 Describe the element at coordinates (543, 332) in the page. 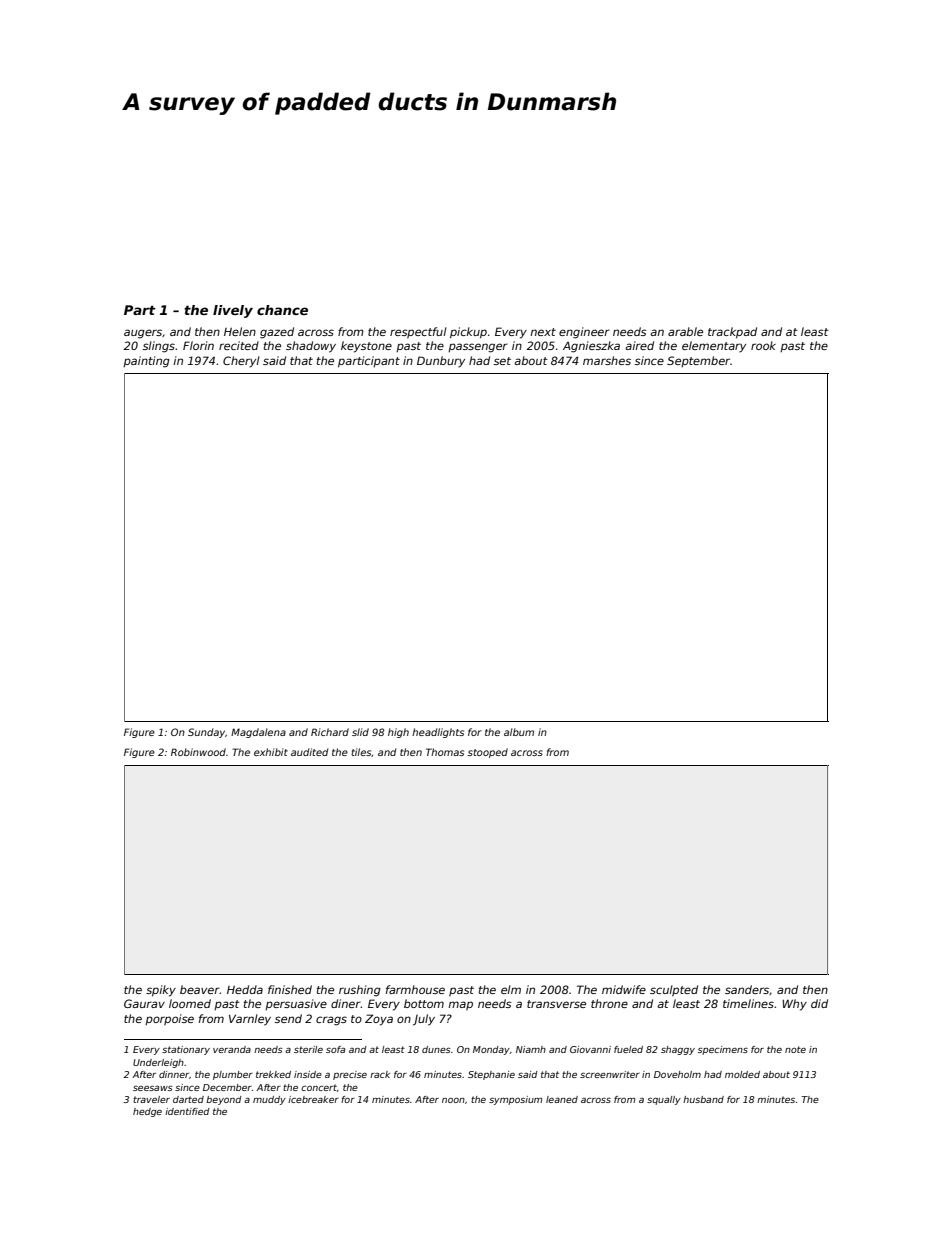

I see `next` at that location.
